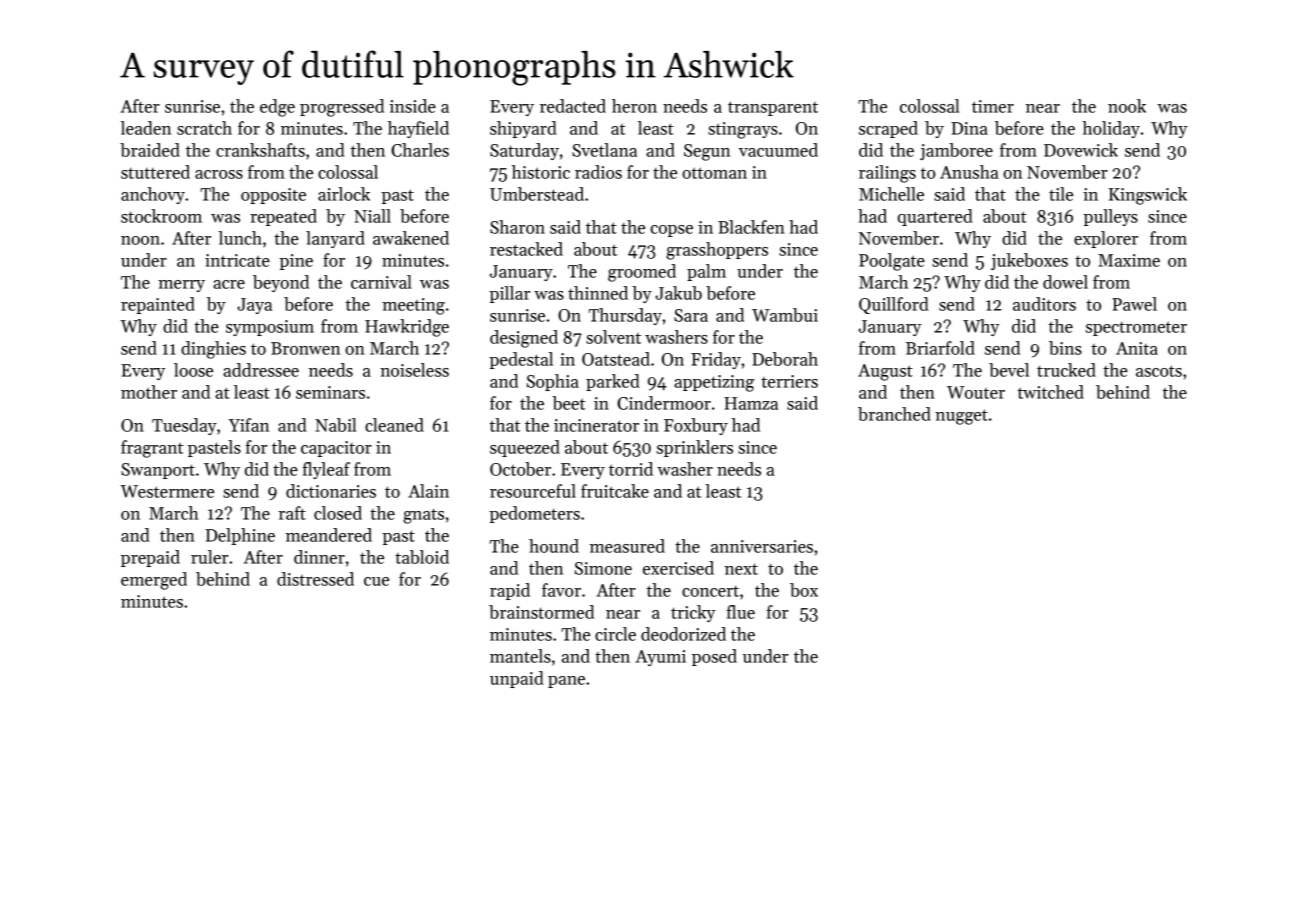 The height and width of the screenshot is (924, 1308). I want to click on inside, so click(413, 106).
